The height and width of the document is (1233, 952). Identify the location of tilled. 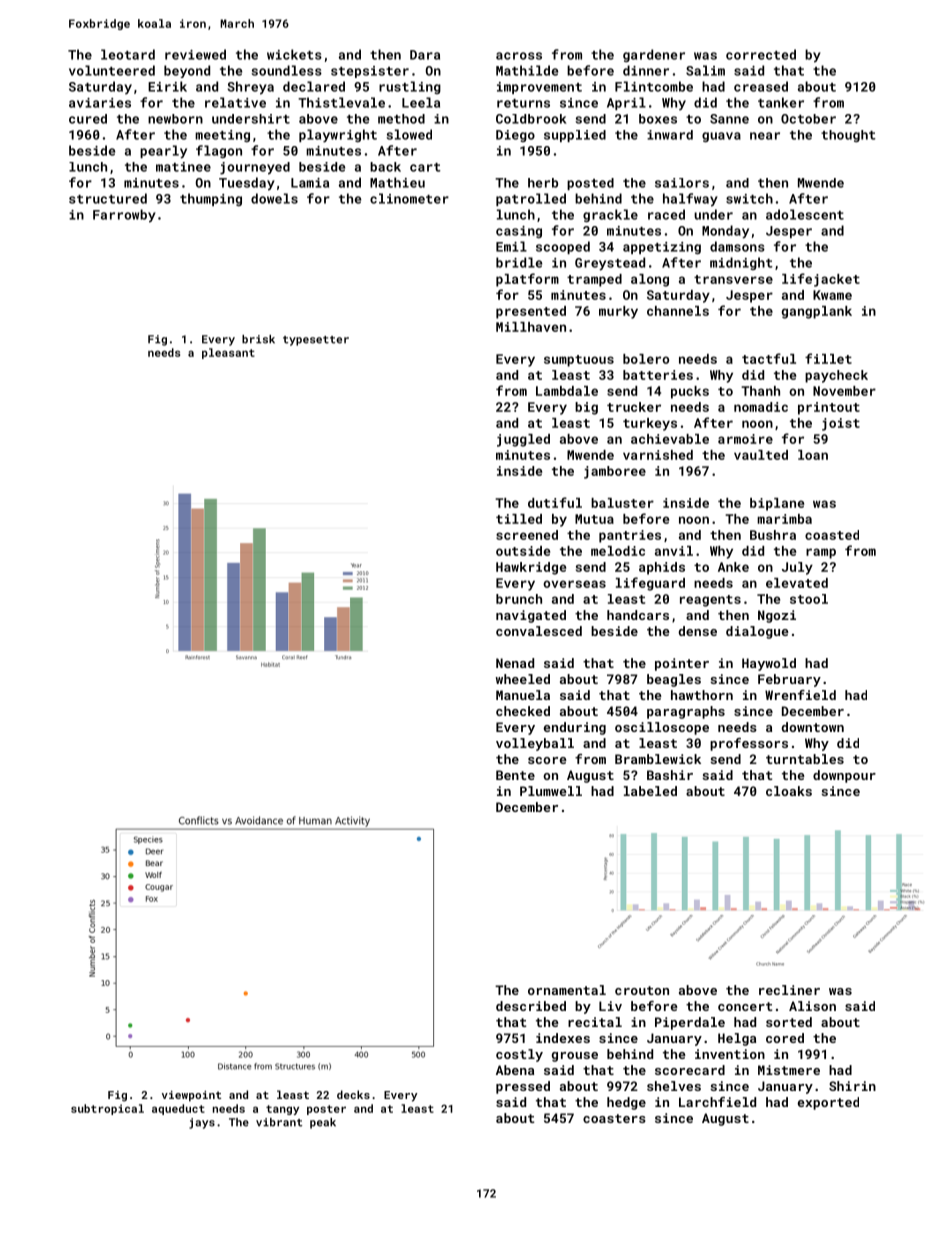
(519, 519).
